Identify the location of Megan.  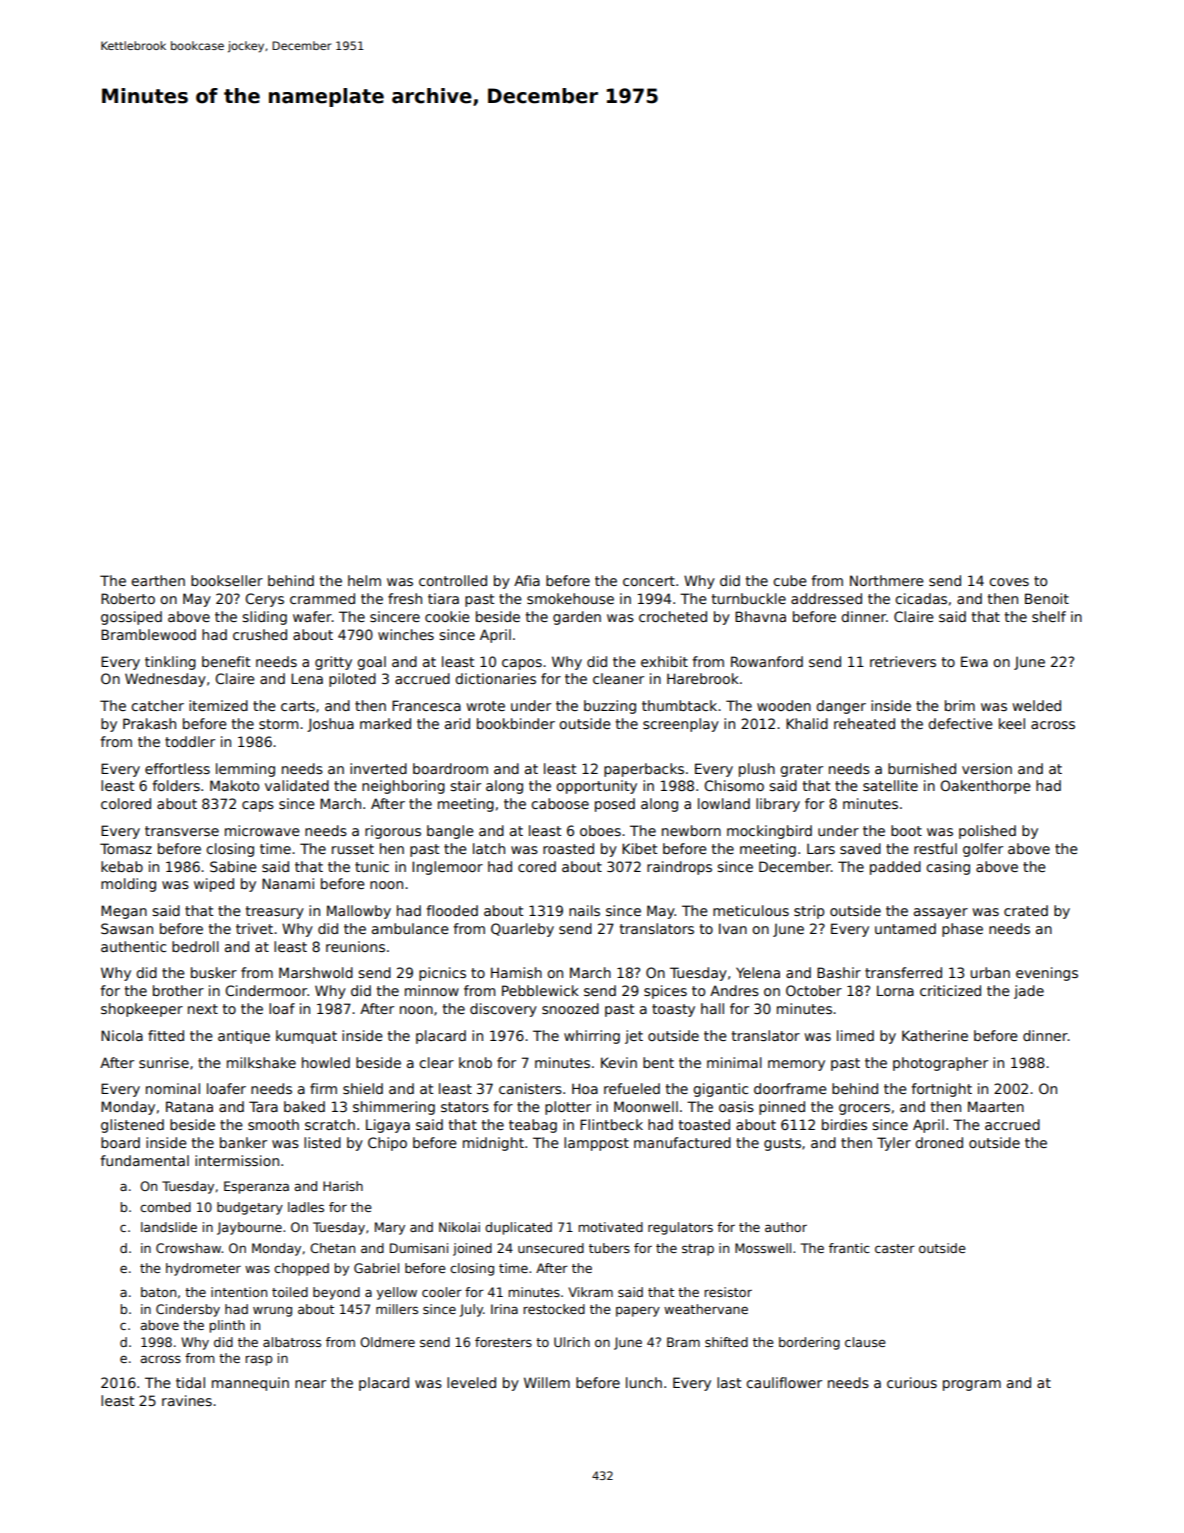
(124, 912).
